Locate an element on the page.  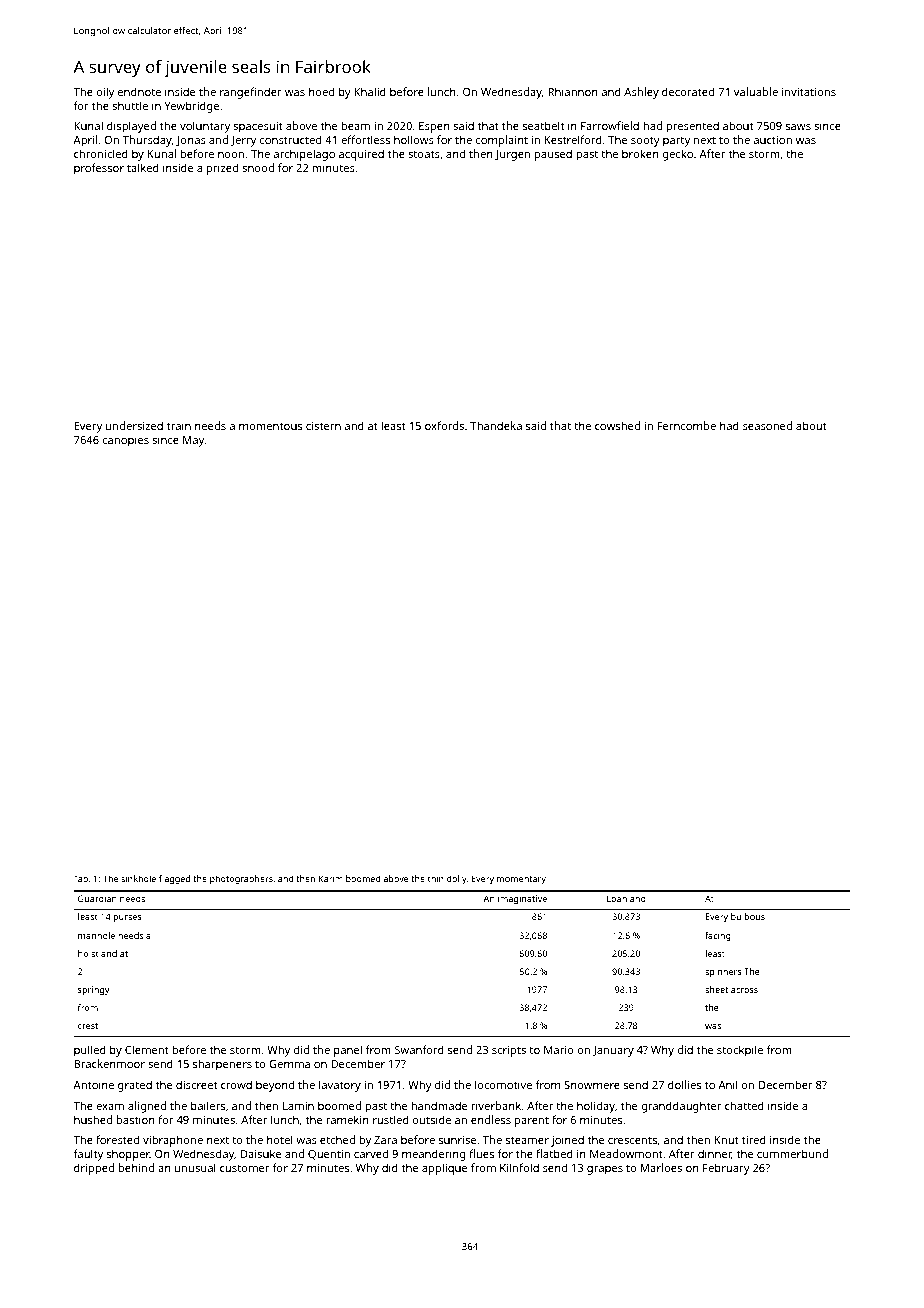
facing is located at coordinates (718, 936).
